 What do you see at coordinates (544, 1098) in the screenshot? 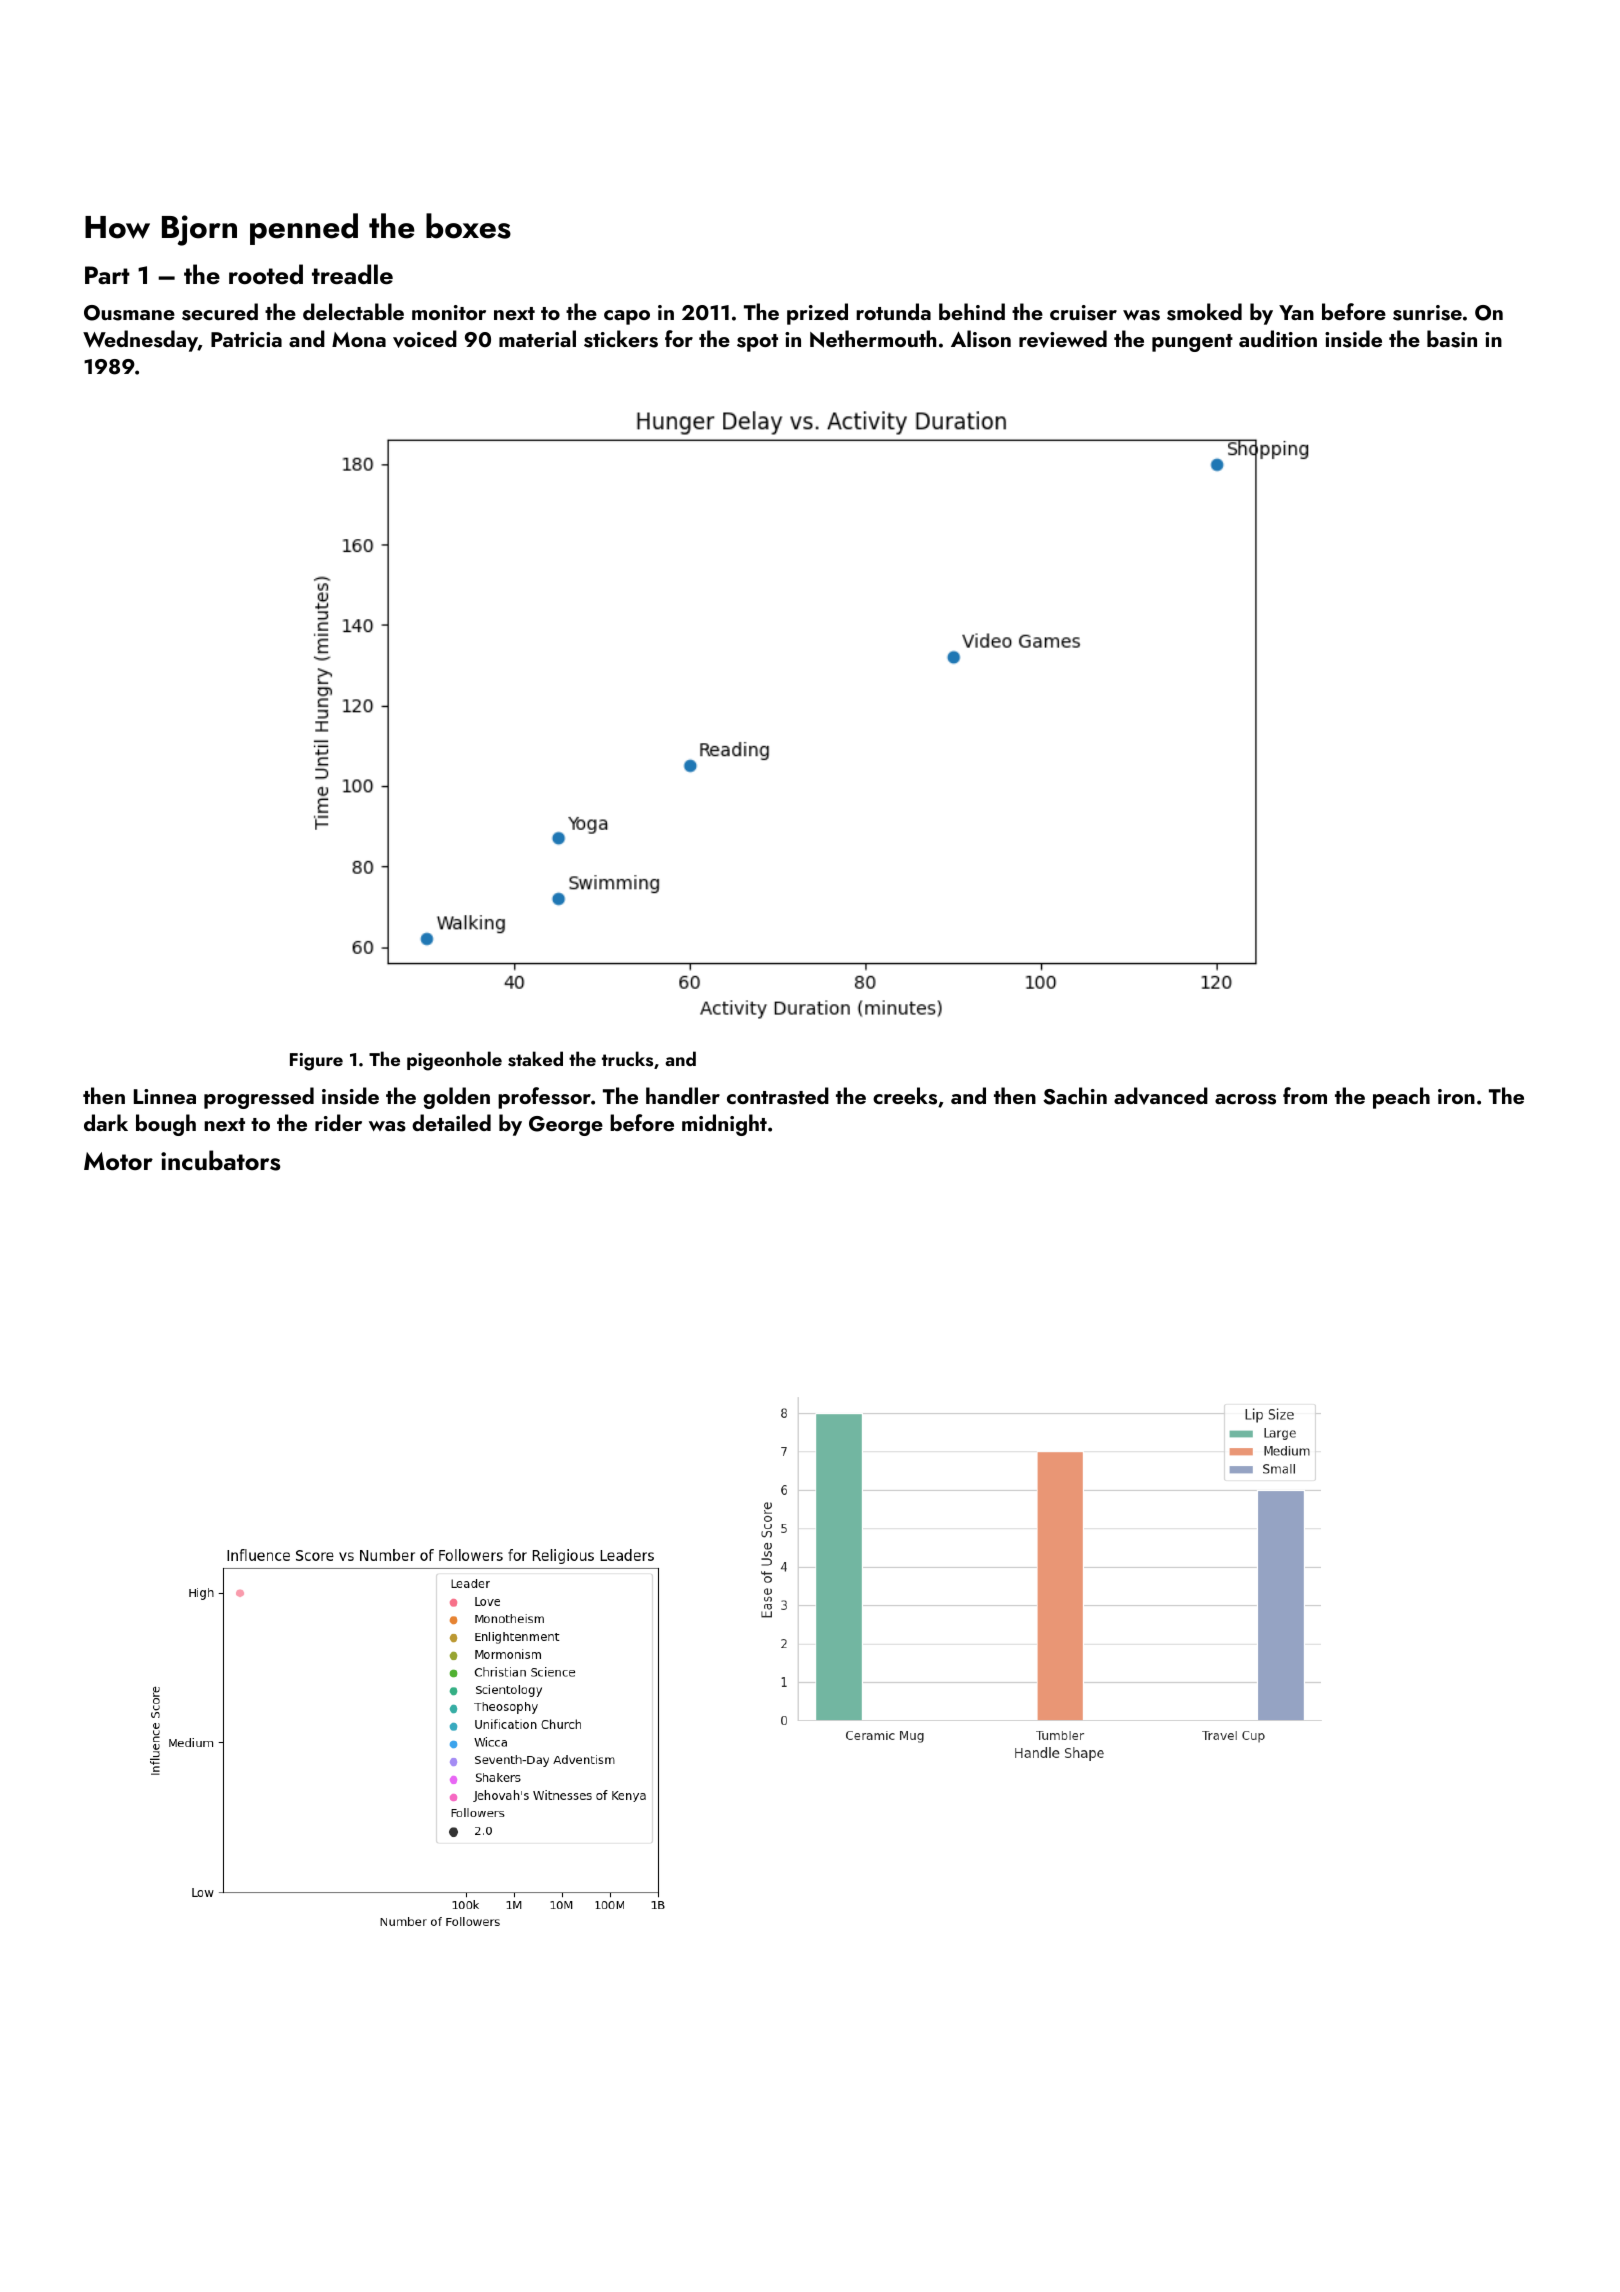
I see `professor` at bounding box center [544, 1098].
